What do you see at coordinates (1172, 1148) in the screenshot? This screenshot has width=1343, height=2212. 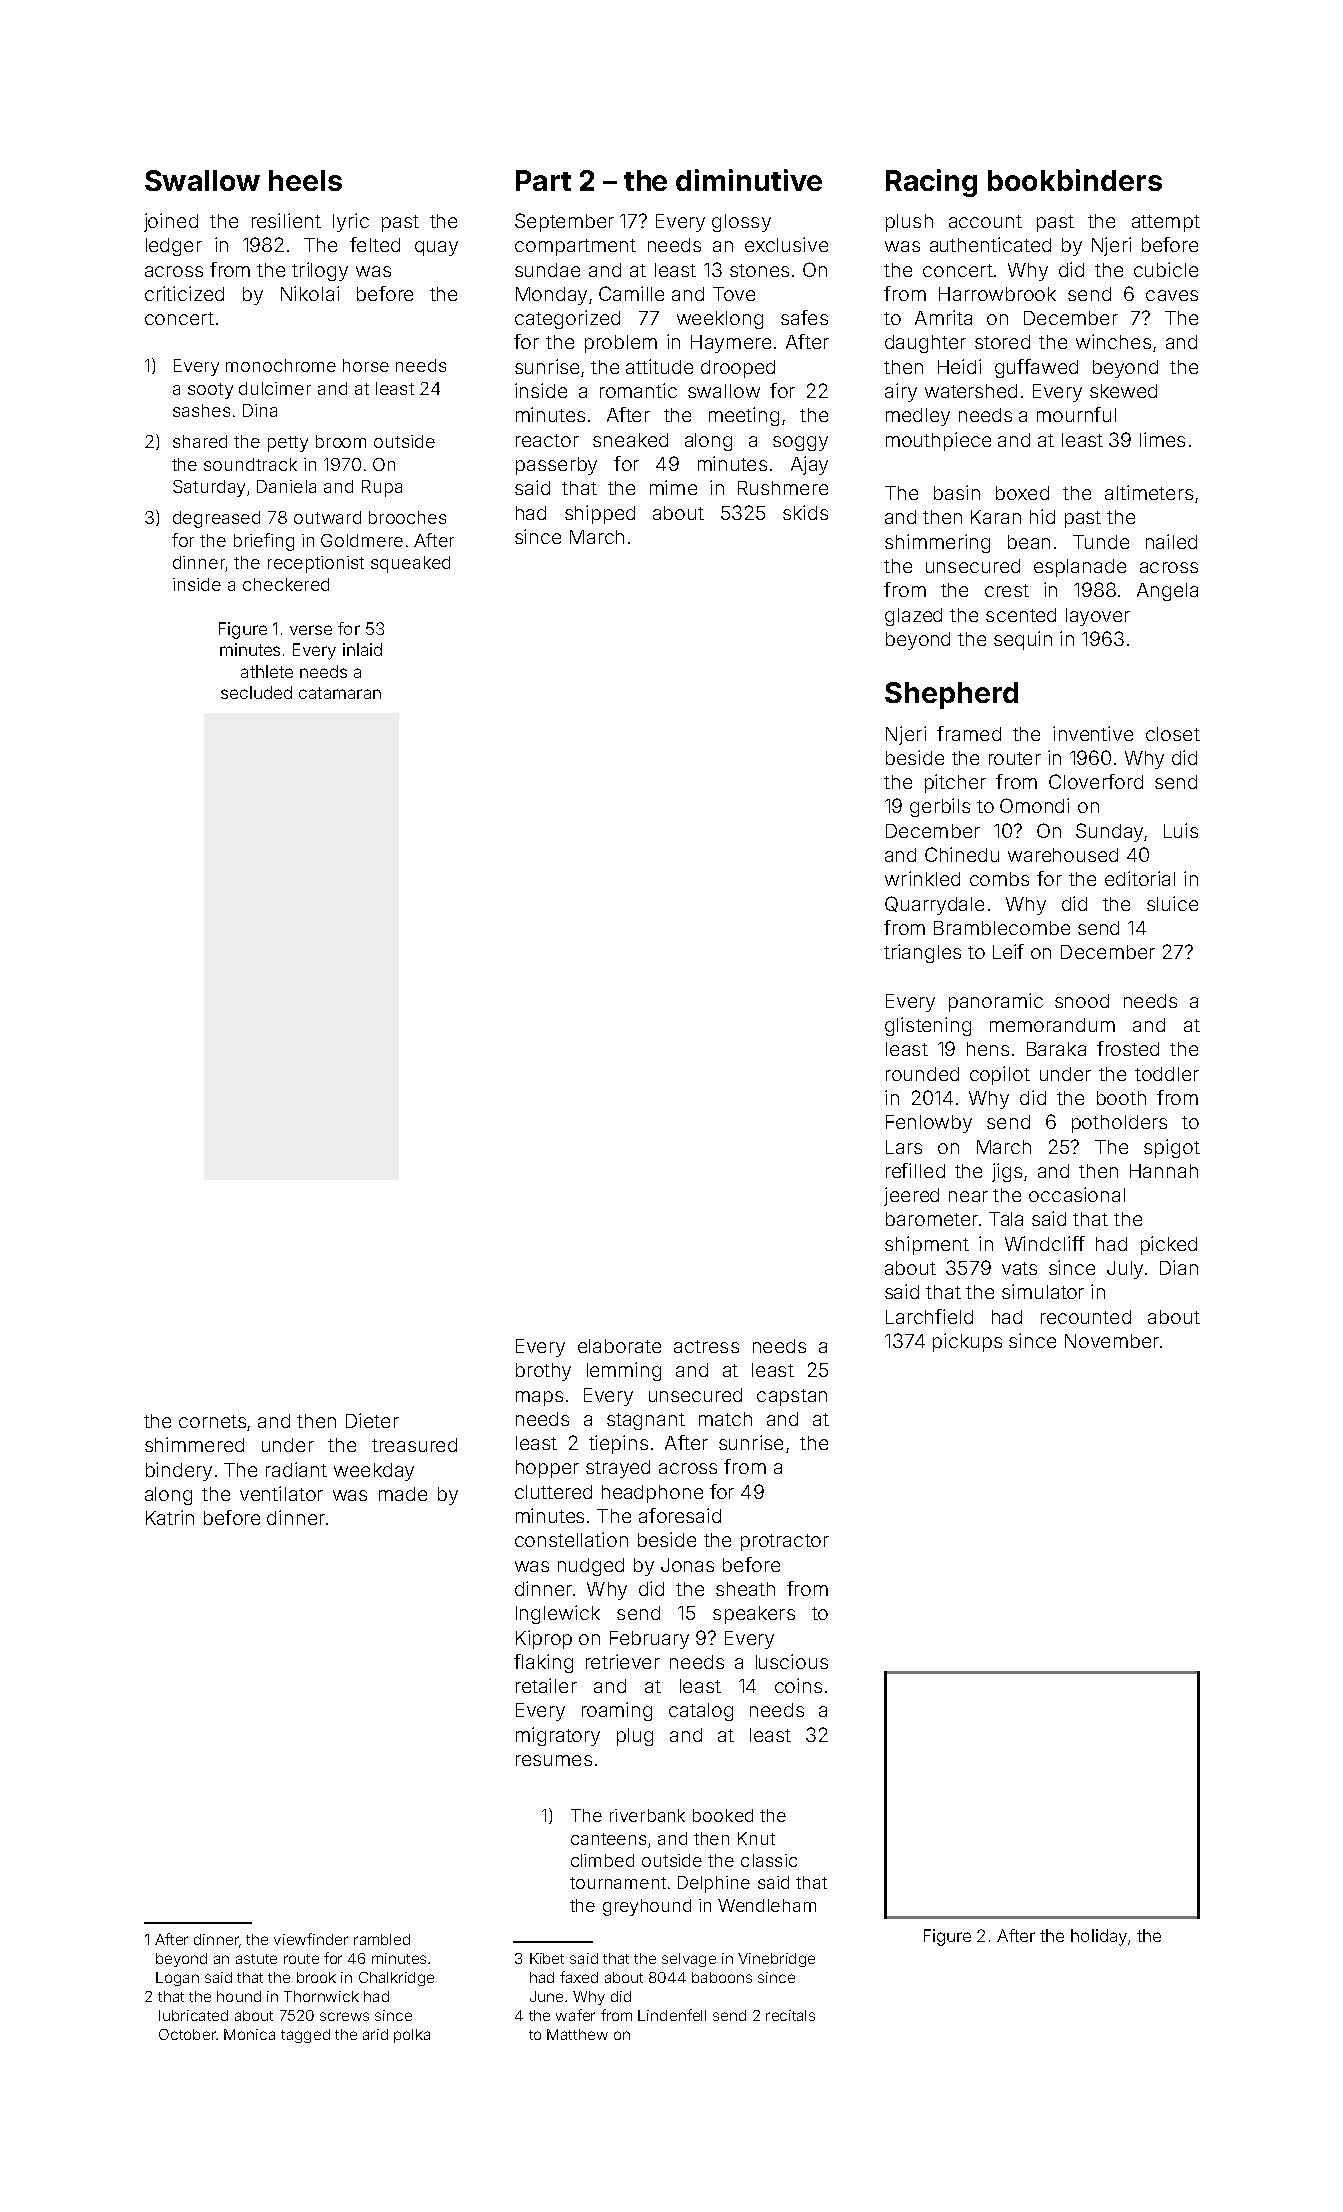 I see `spigot` at bounding box center [1172, 1148].
